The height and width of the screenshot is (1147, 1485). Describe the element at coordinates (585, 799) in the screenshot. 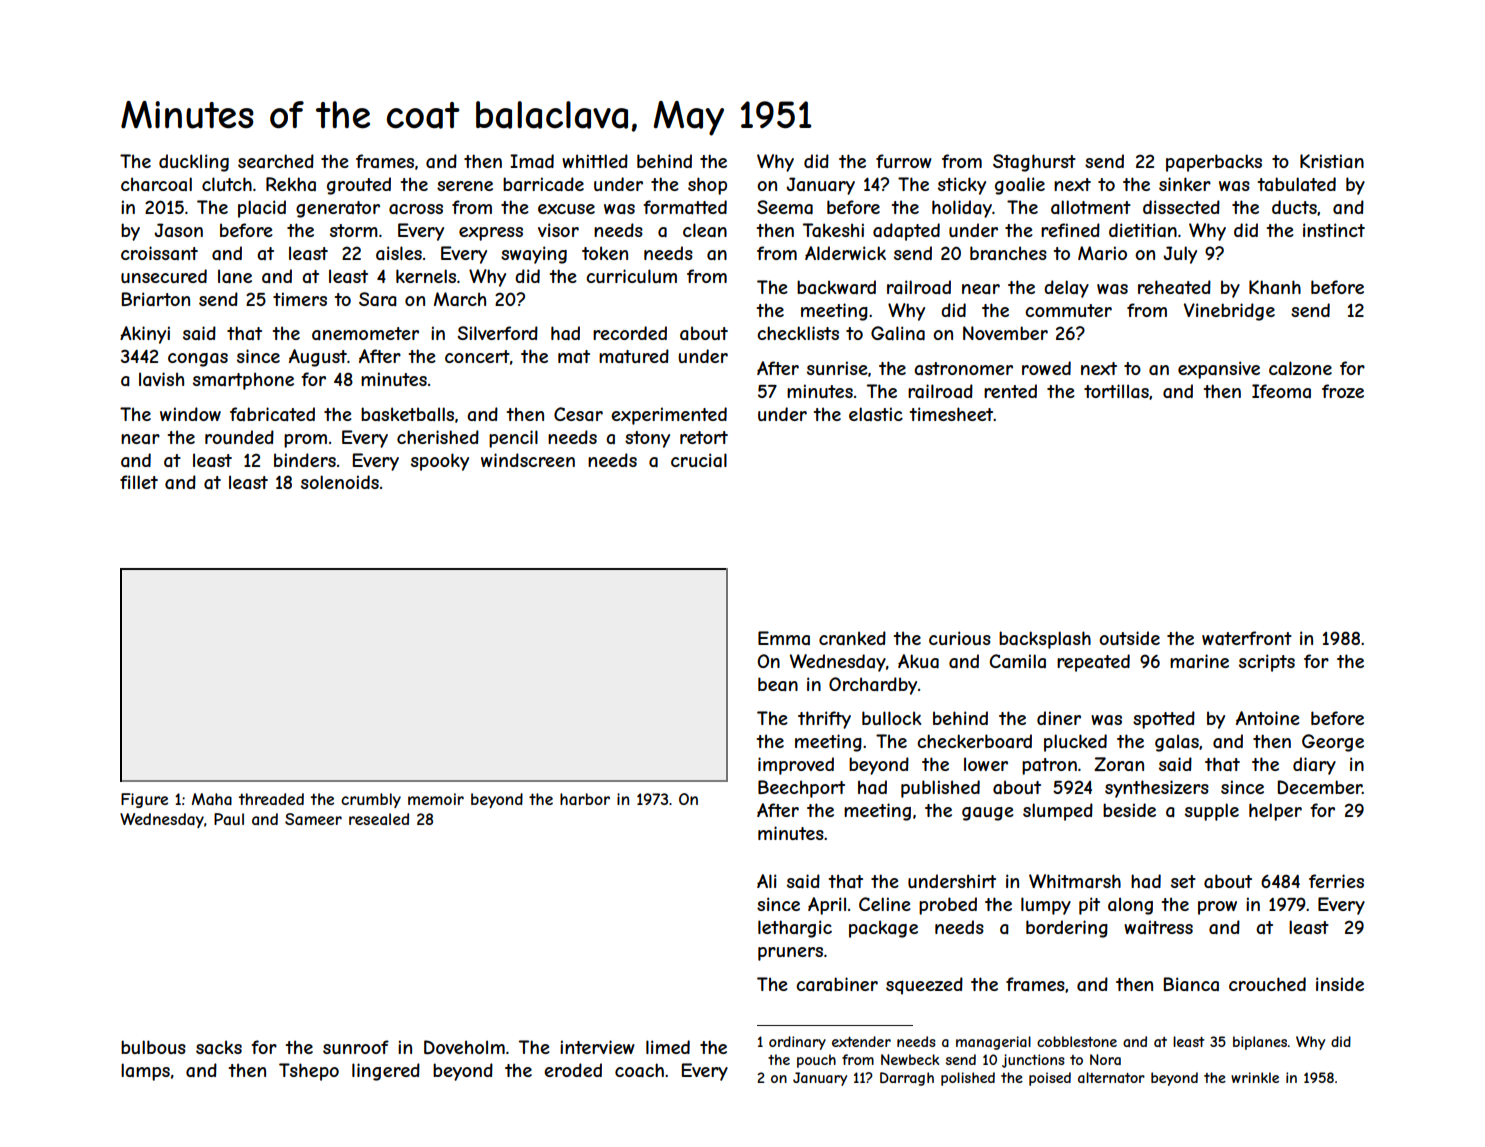

I see `harbor` at that location.
